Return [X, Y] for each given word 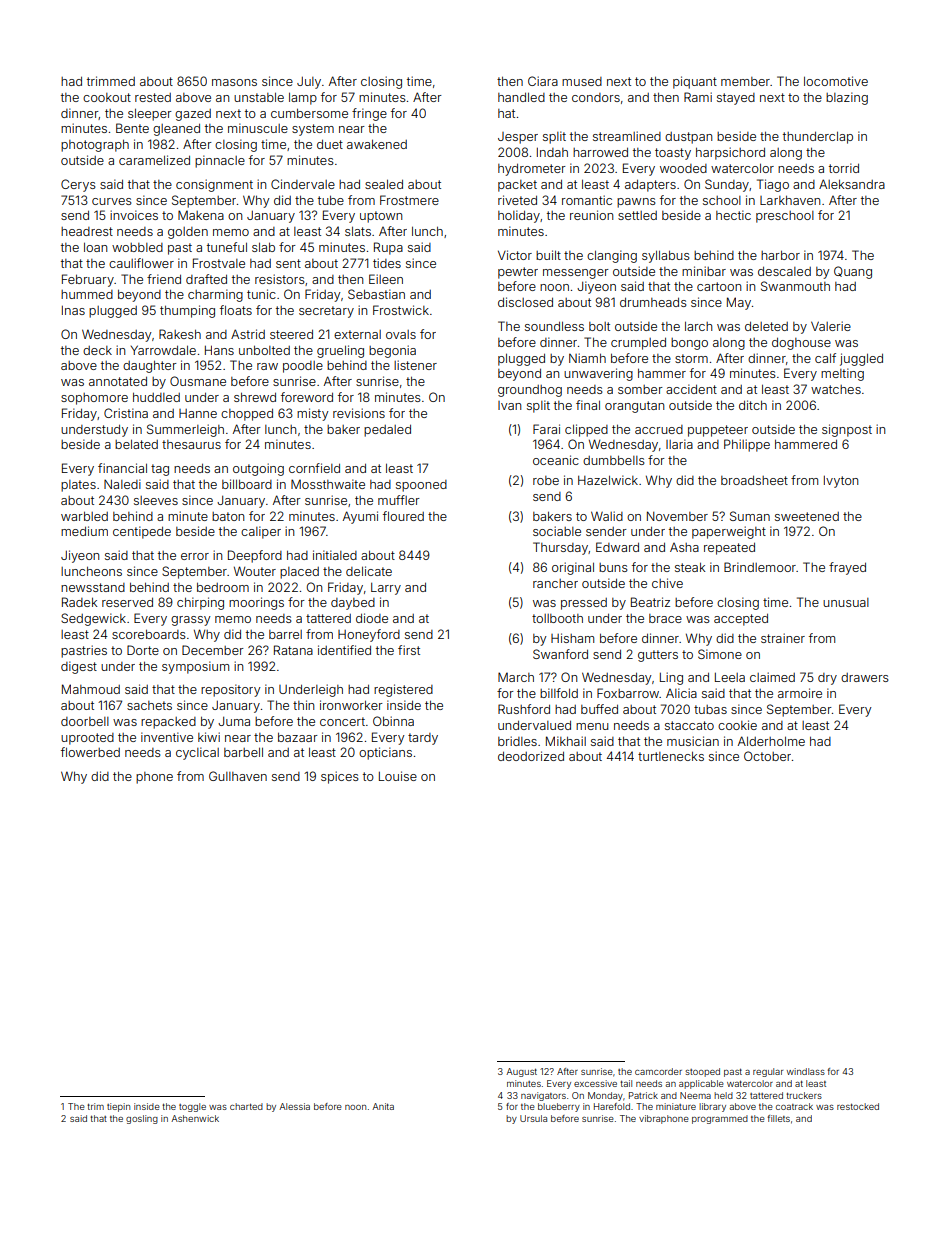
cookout [107, 97]
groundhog [530, 391]
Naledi [122, 484]
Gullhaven [238, 776]
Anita [383, 1106]
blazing [847, 98]
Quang [853, 272]
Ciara [543, 81]
